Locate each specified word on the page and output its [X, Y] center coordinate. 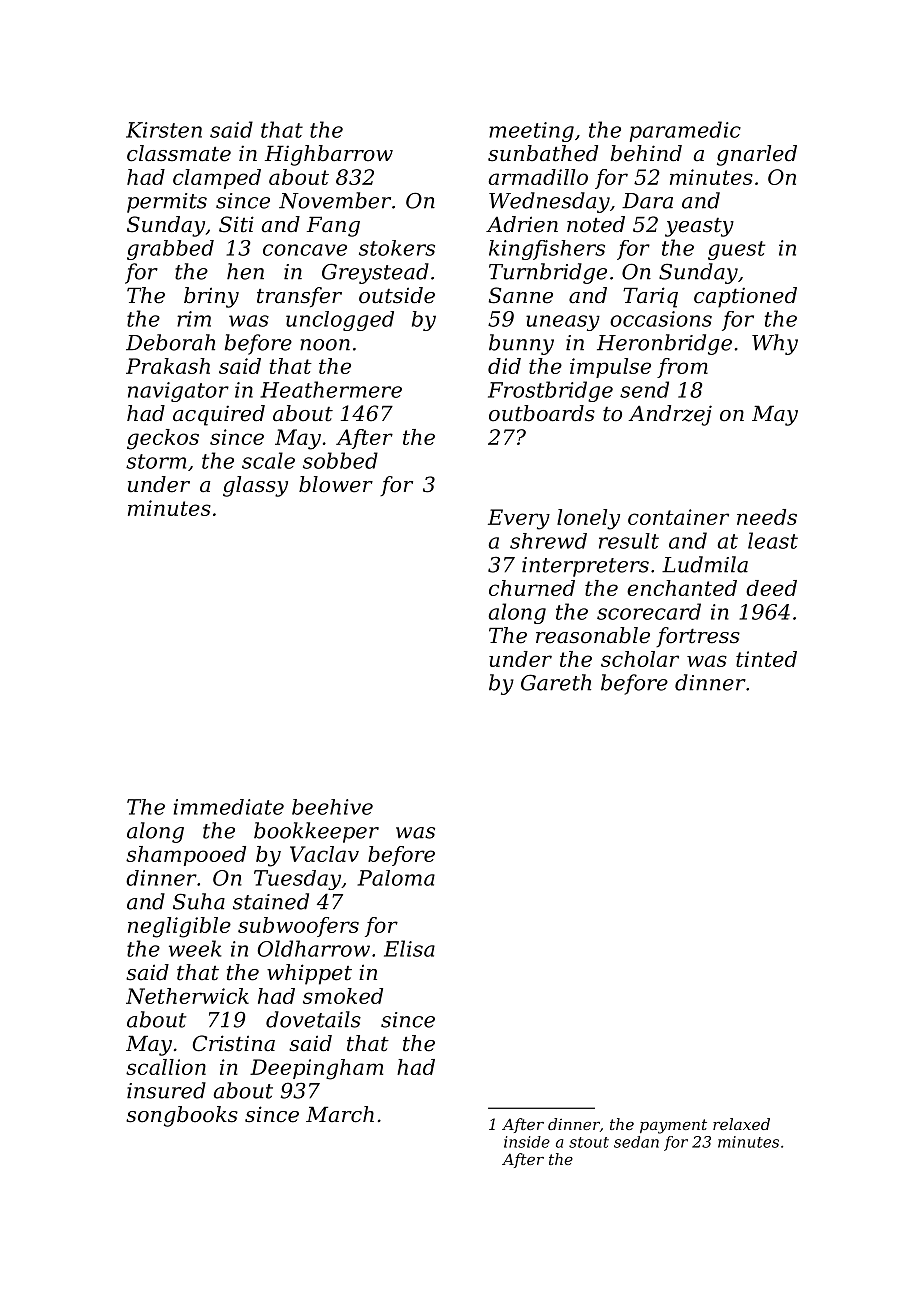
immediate [229, 807]
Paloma [396, 878]
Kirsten [164, 130]
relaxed [741, 1124]
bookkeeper [316, 832]
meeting [531, 132]
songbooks [182, 1116]
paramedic [685, 131]
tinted [766, 659]
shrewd [548, 541]
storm [156, 461]
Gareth [556, 682]
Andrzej [670, 415]
